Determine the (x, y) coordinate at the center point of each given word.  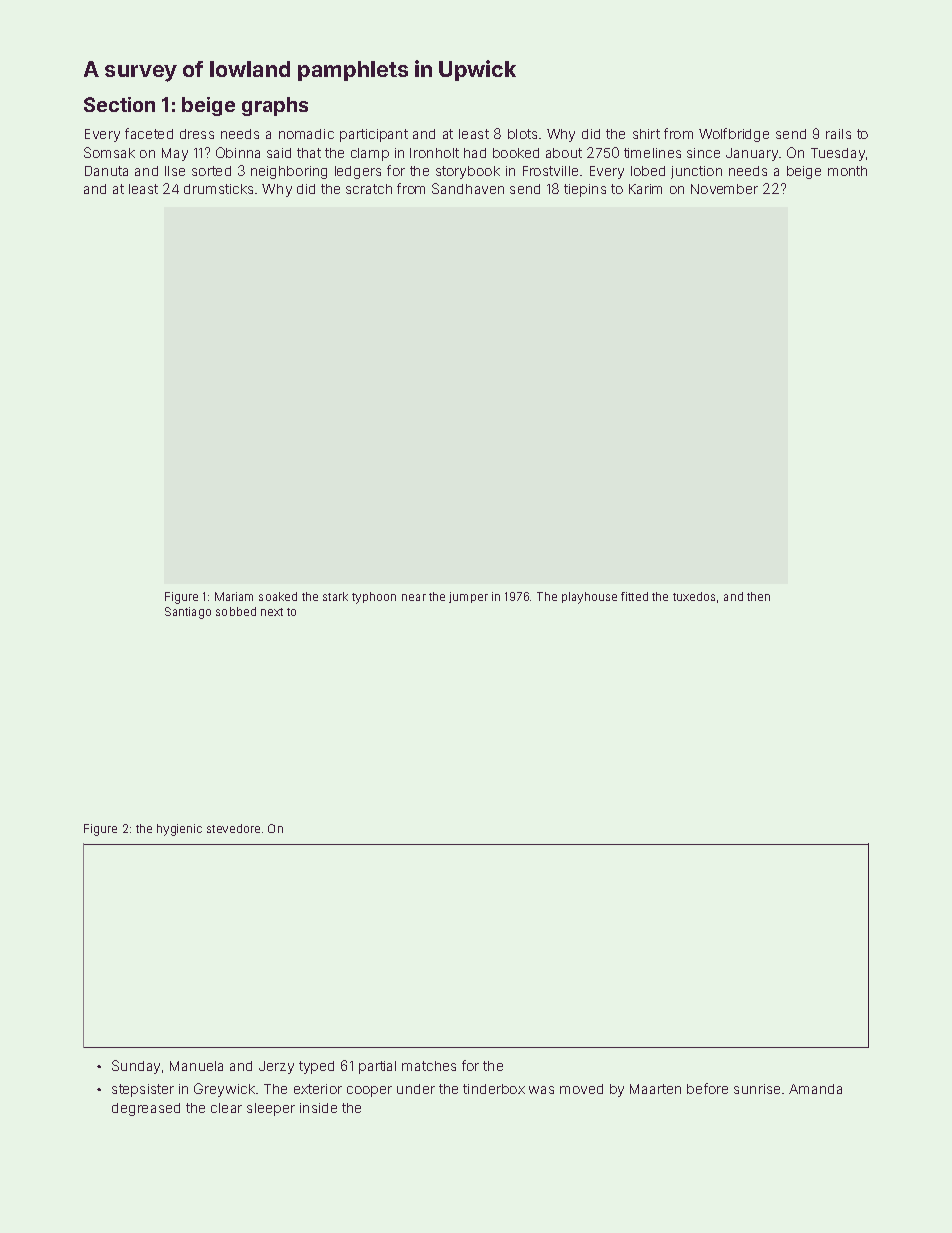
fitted (634, 596)
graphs (275, 106)
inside (318, 1108)
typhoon (374, 598)
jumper (468, 597)
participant (374, 135)
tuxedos (694, 596)
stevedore (233, 828)
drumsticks (218, 189)
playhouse (589, 598)
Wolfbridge (734, 135)
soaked (278, 596)
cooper (369, 1091)
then (758, 596)
